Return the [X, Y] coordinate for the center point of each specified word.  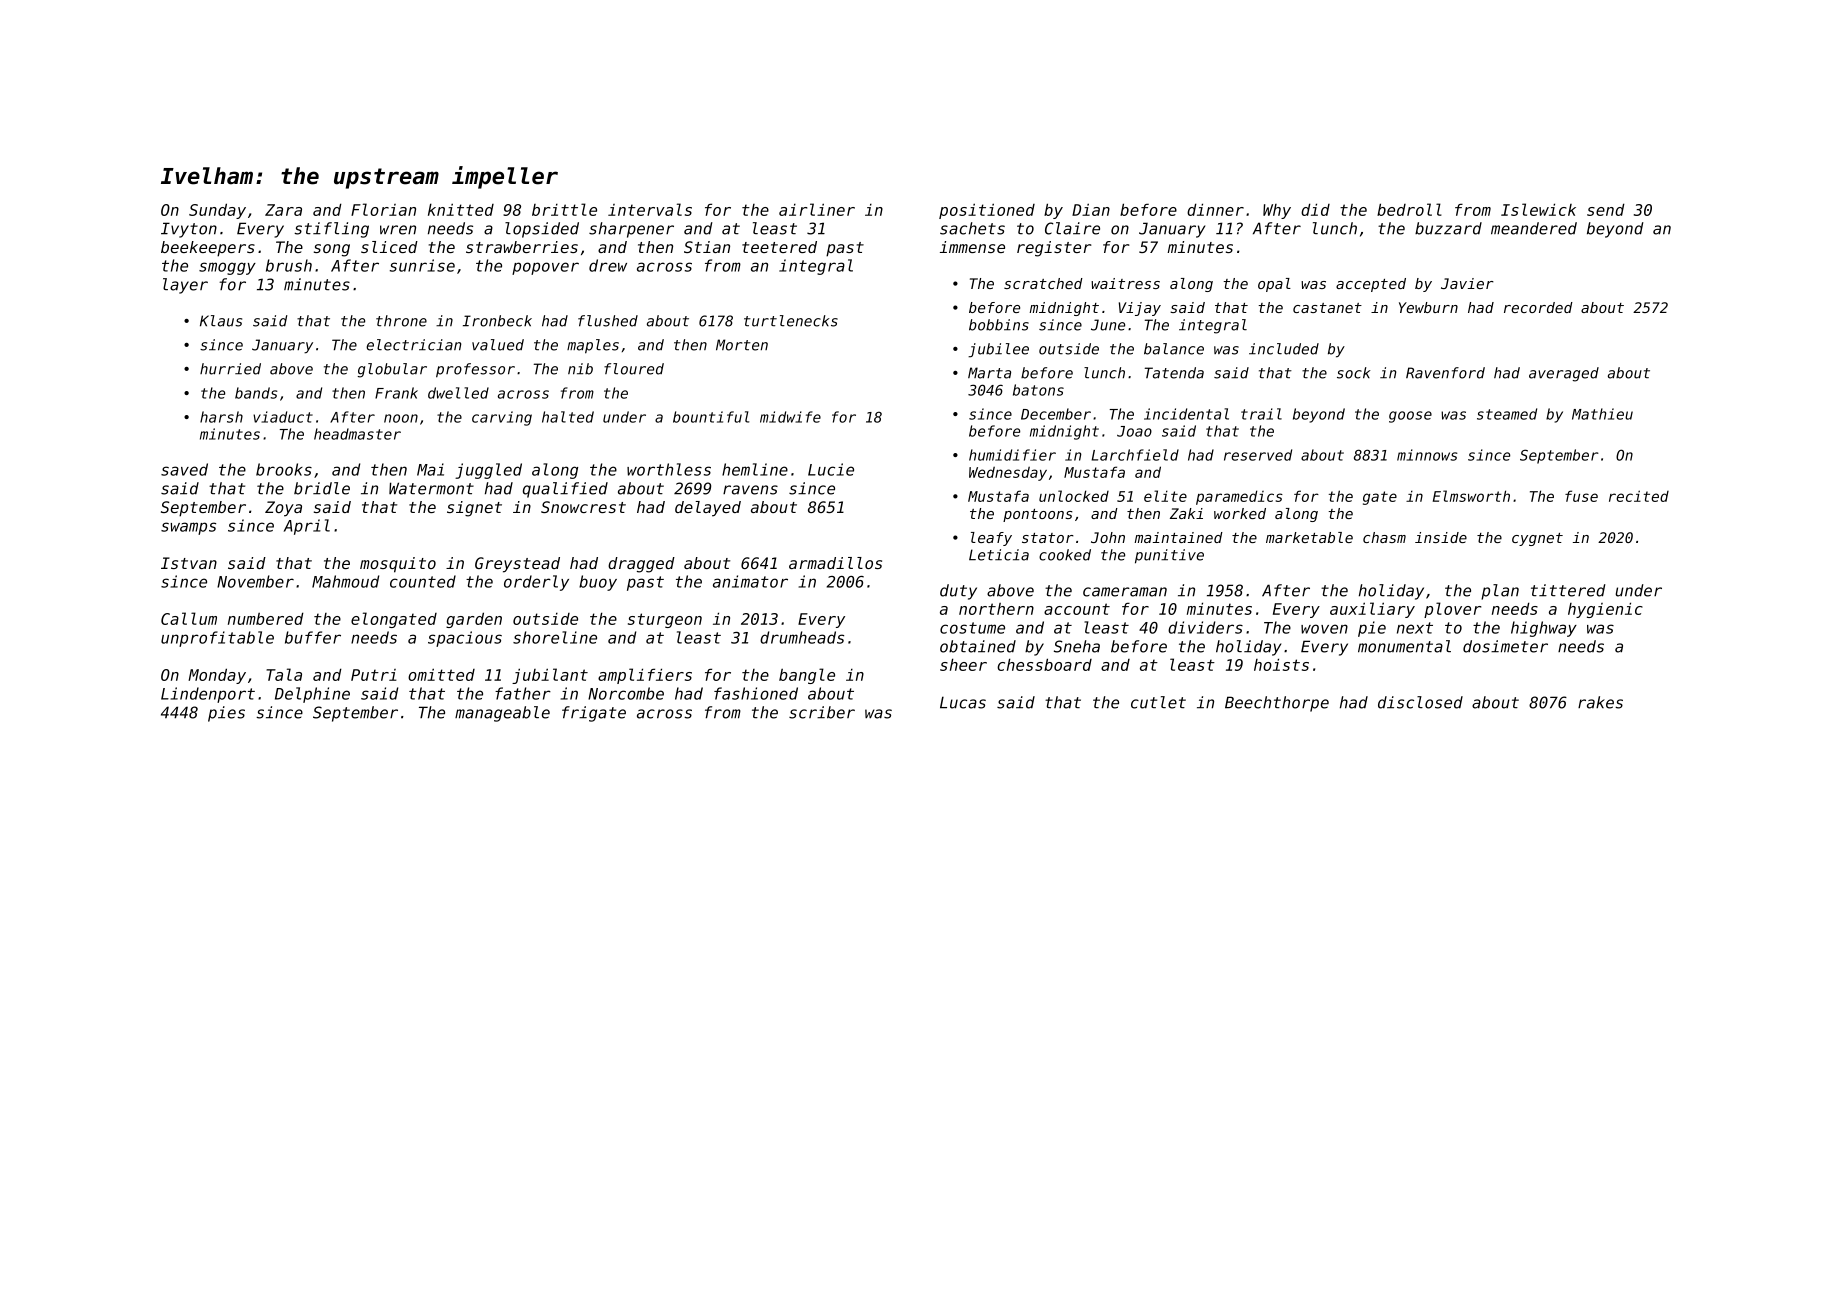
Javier [1467, 283]
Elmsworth [1471, 496]
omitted [441, 674]
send [1606, 209]
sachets [972, 228]
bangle [807, 676]
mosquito [398, 565]
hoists [1281, 664]
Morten [742, 345]
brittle [564, 209]
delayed [708, 509]
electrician [413, 345]
